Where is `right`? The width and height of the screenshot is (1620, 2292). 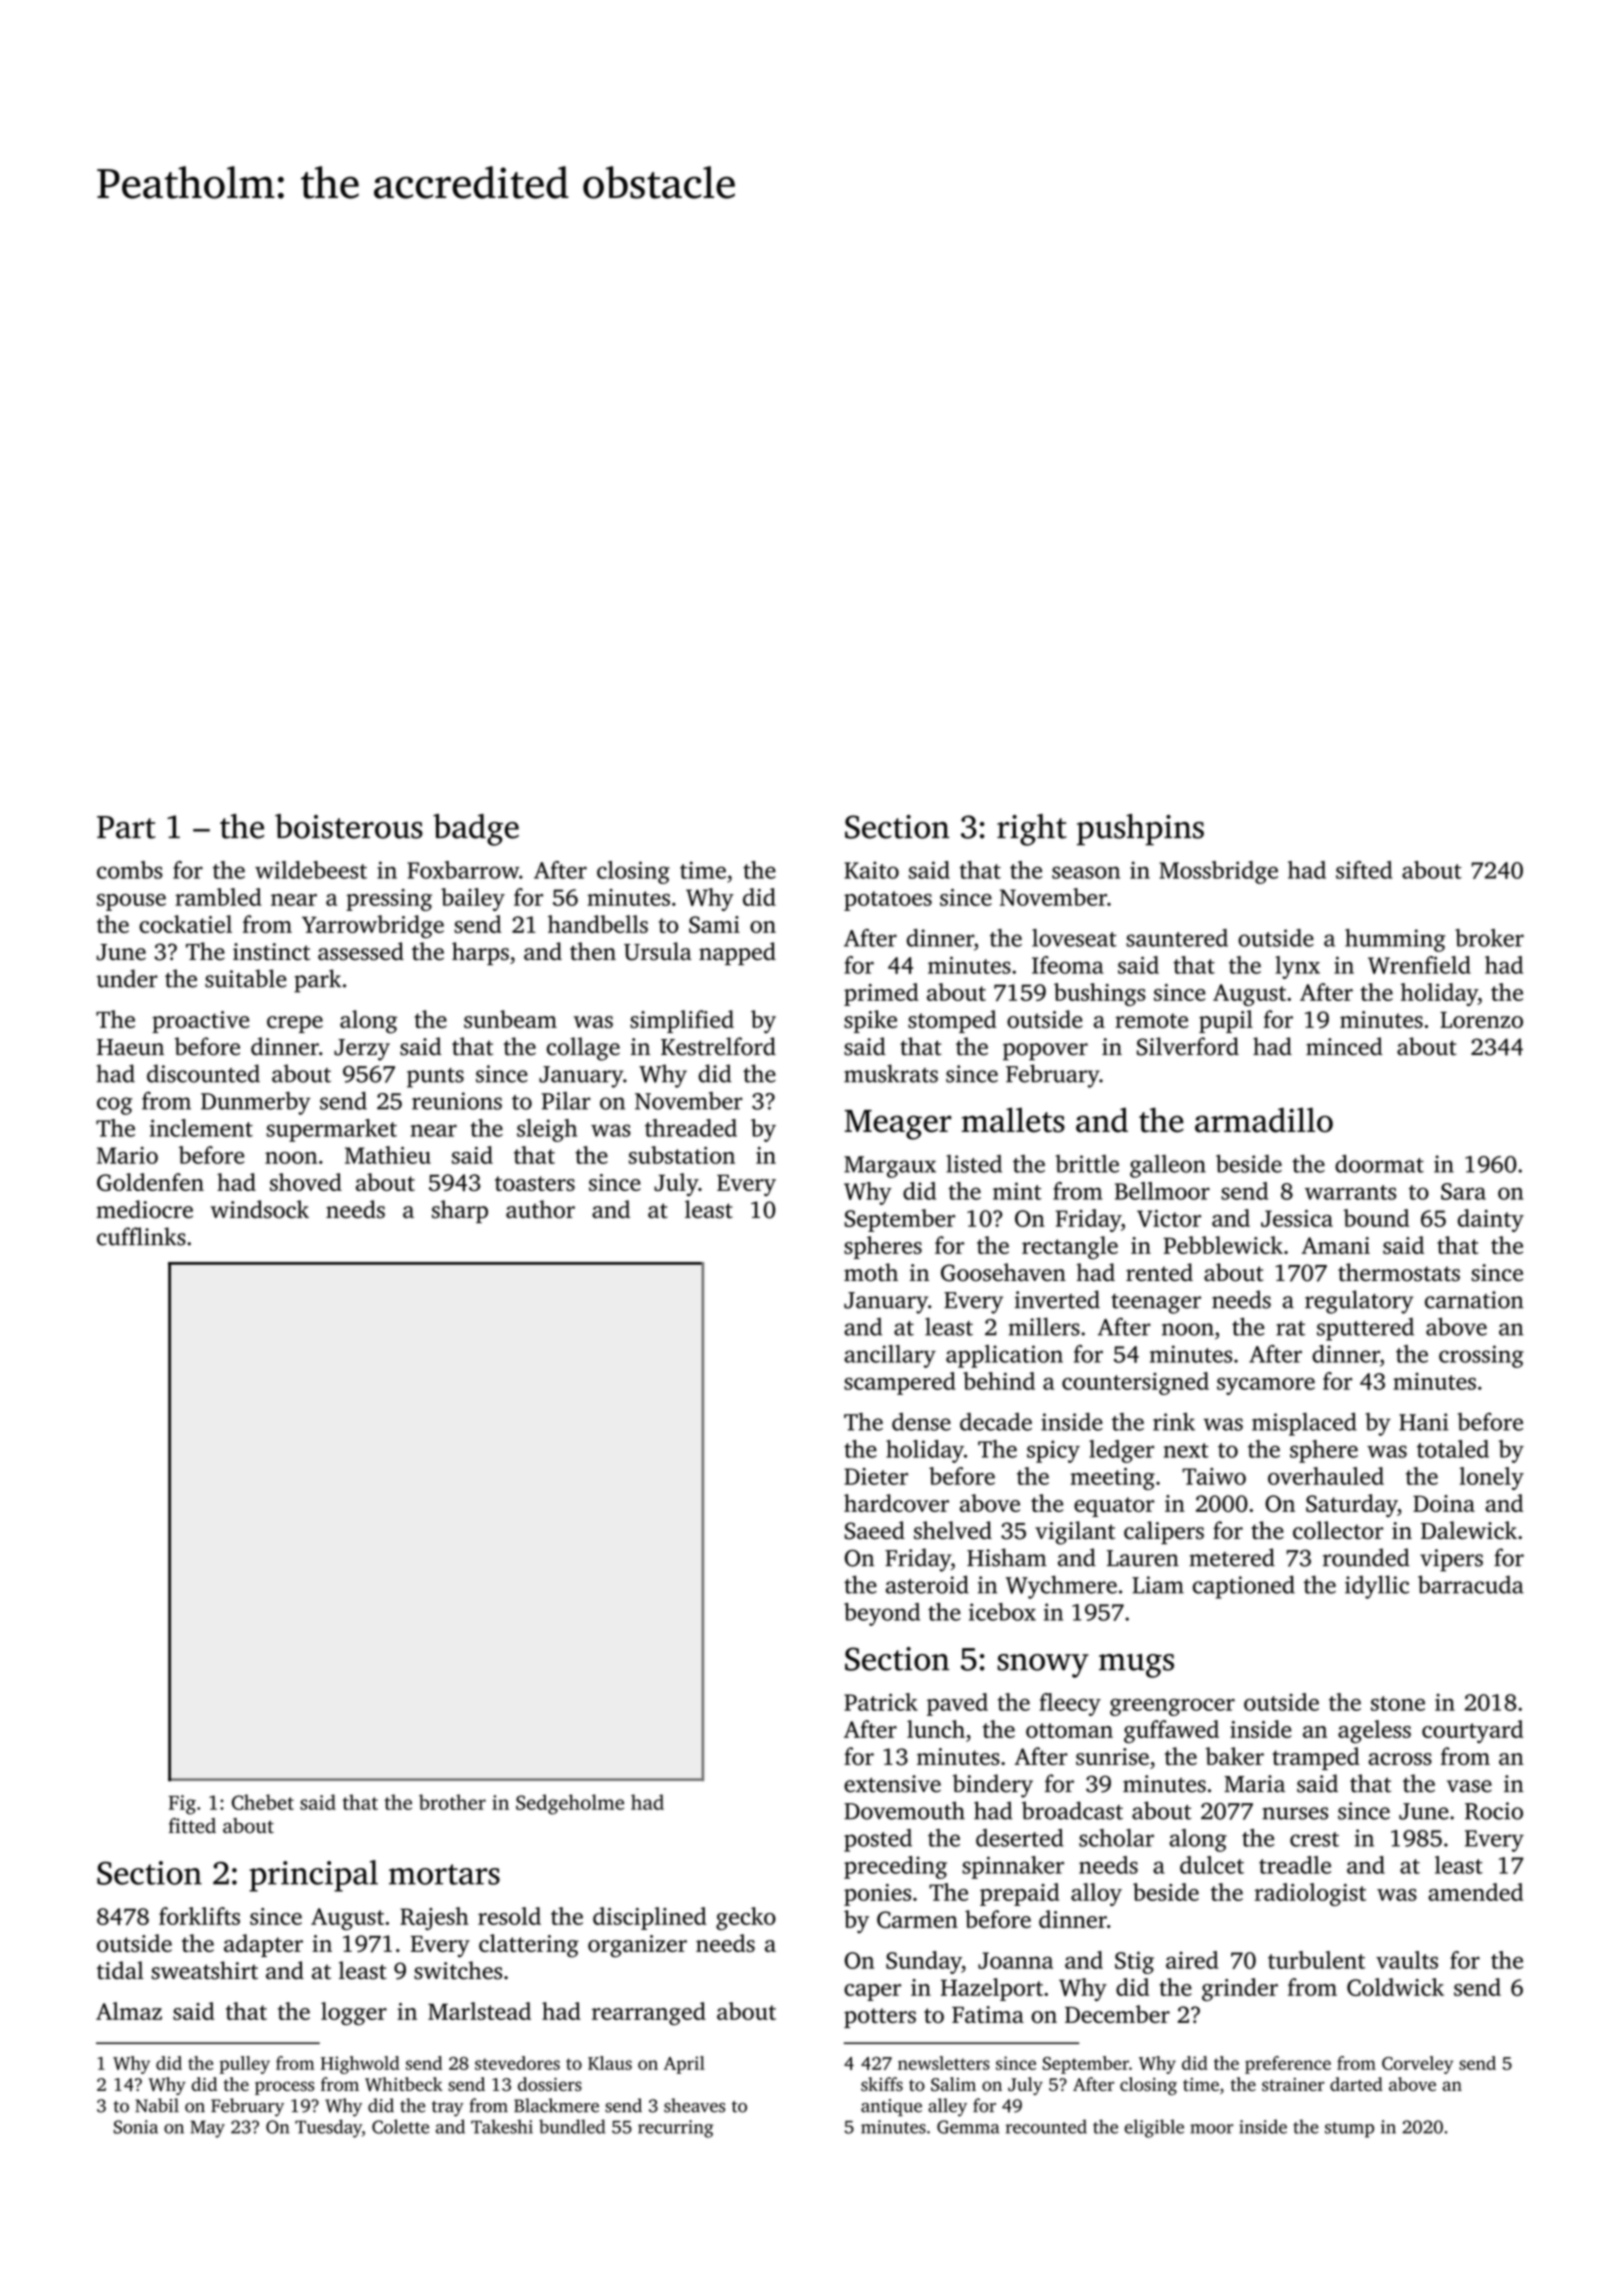 right is located at coordinates (1032, 830).
